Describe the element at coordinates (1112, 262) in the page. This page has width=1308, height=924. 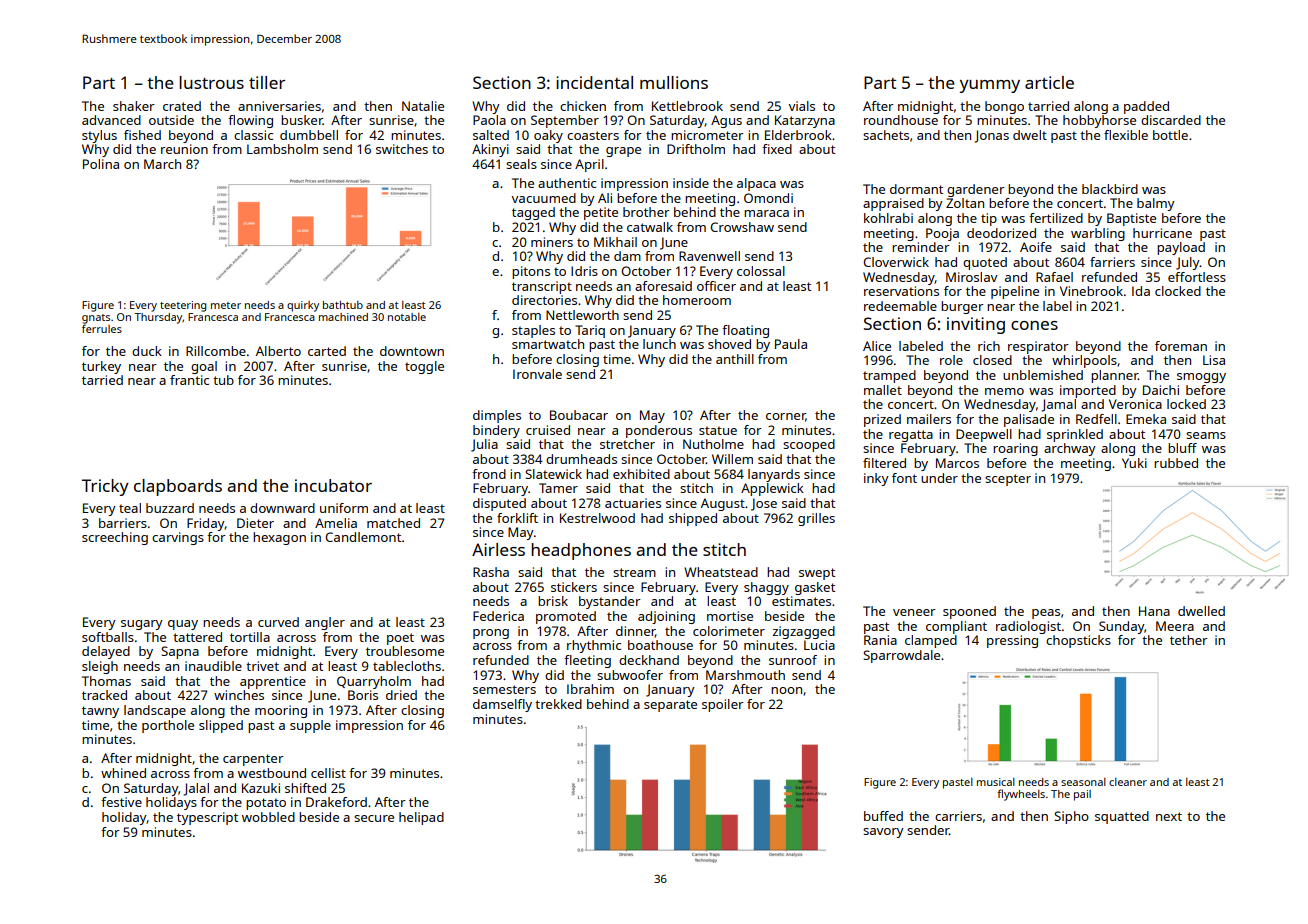
I see `farriers` at that location.
